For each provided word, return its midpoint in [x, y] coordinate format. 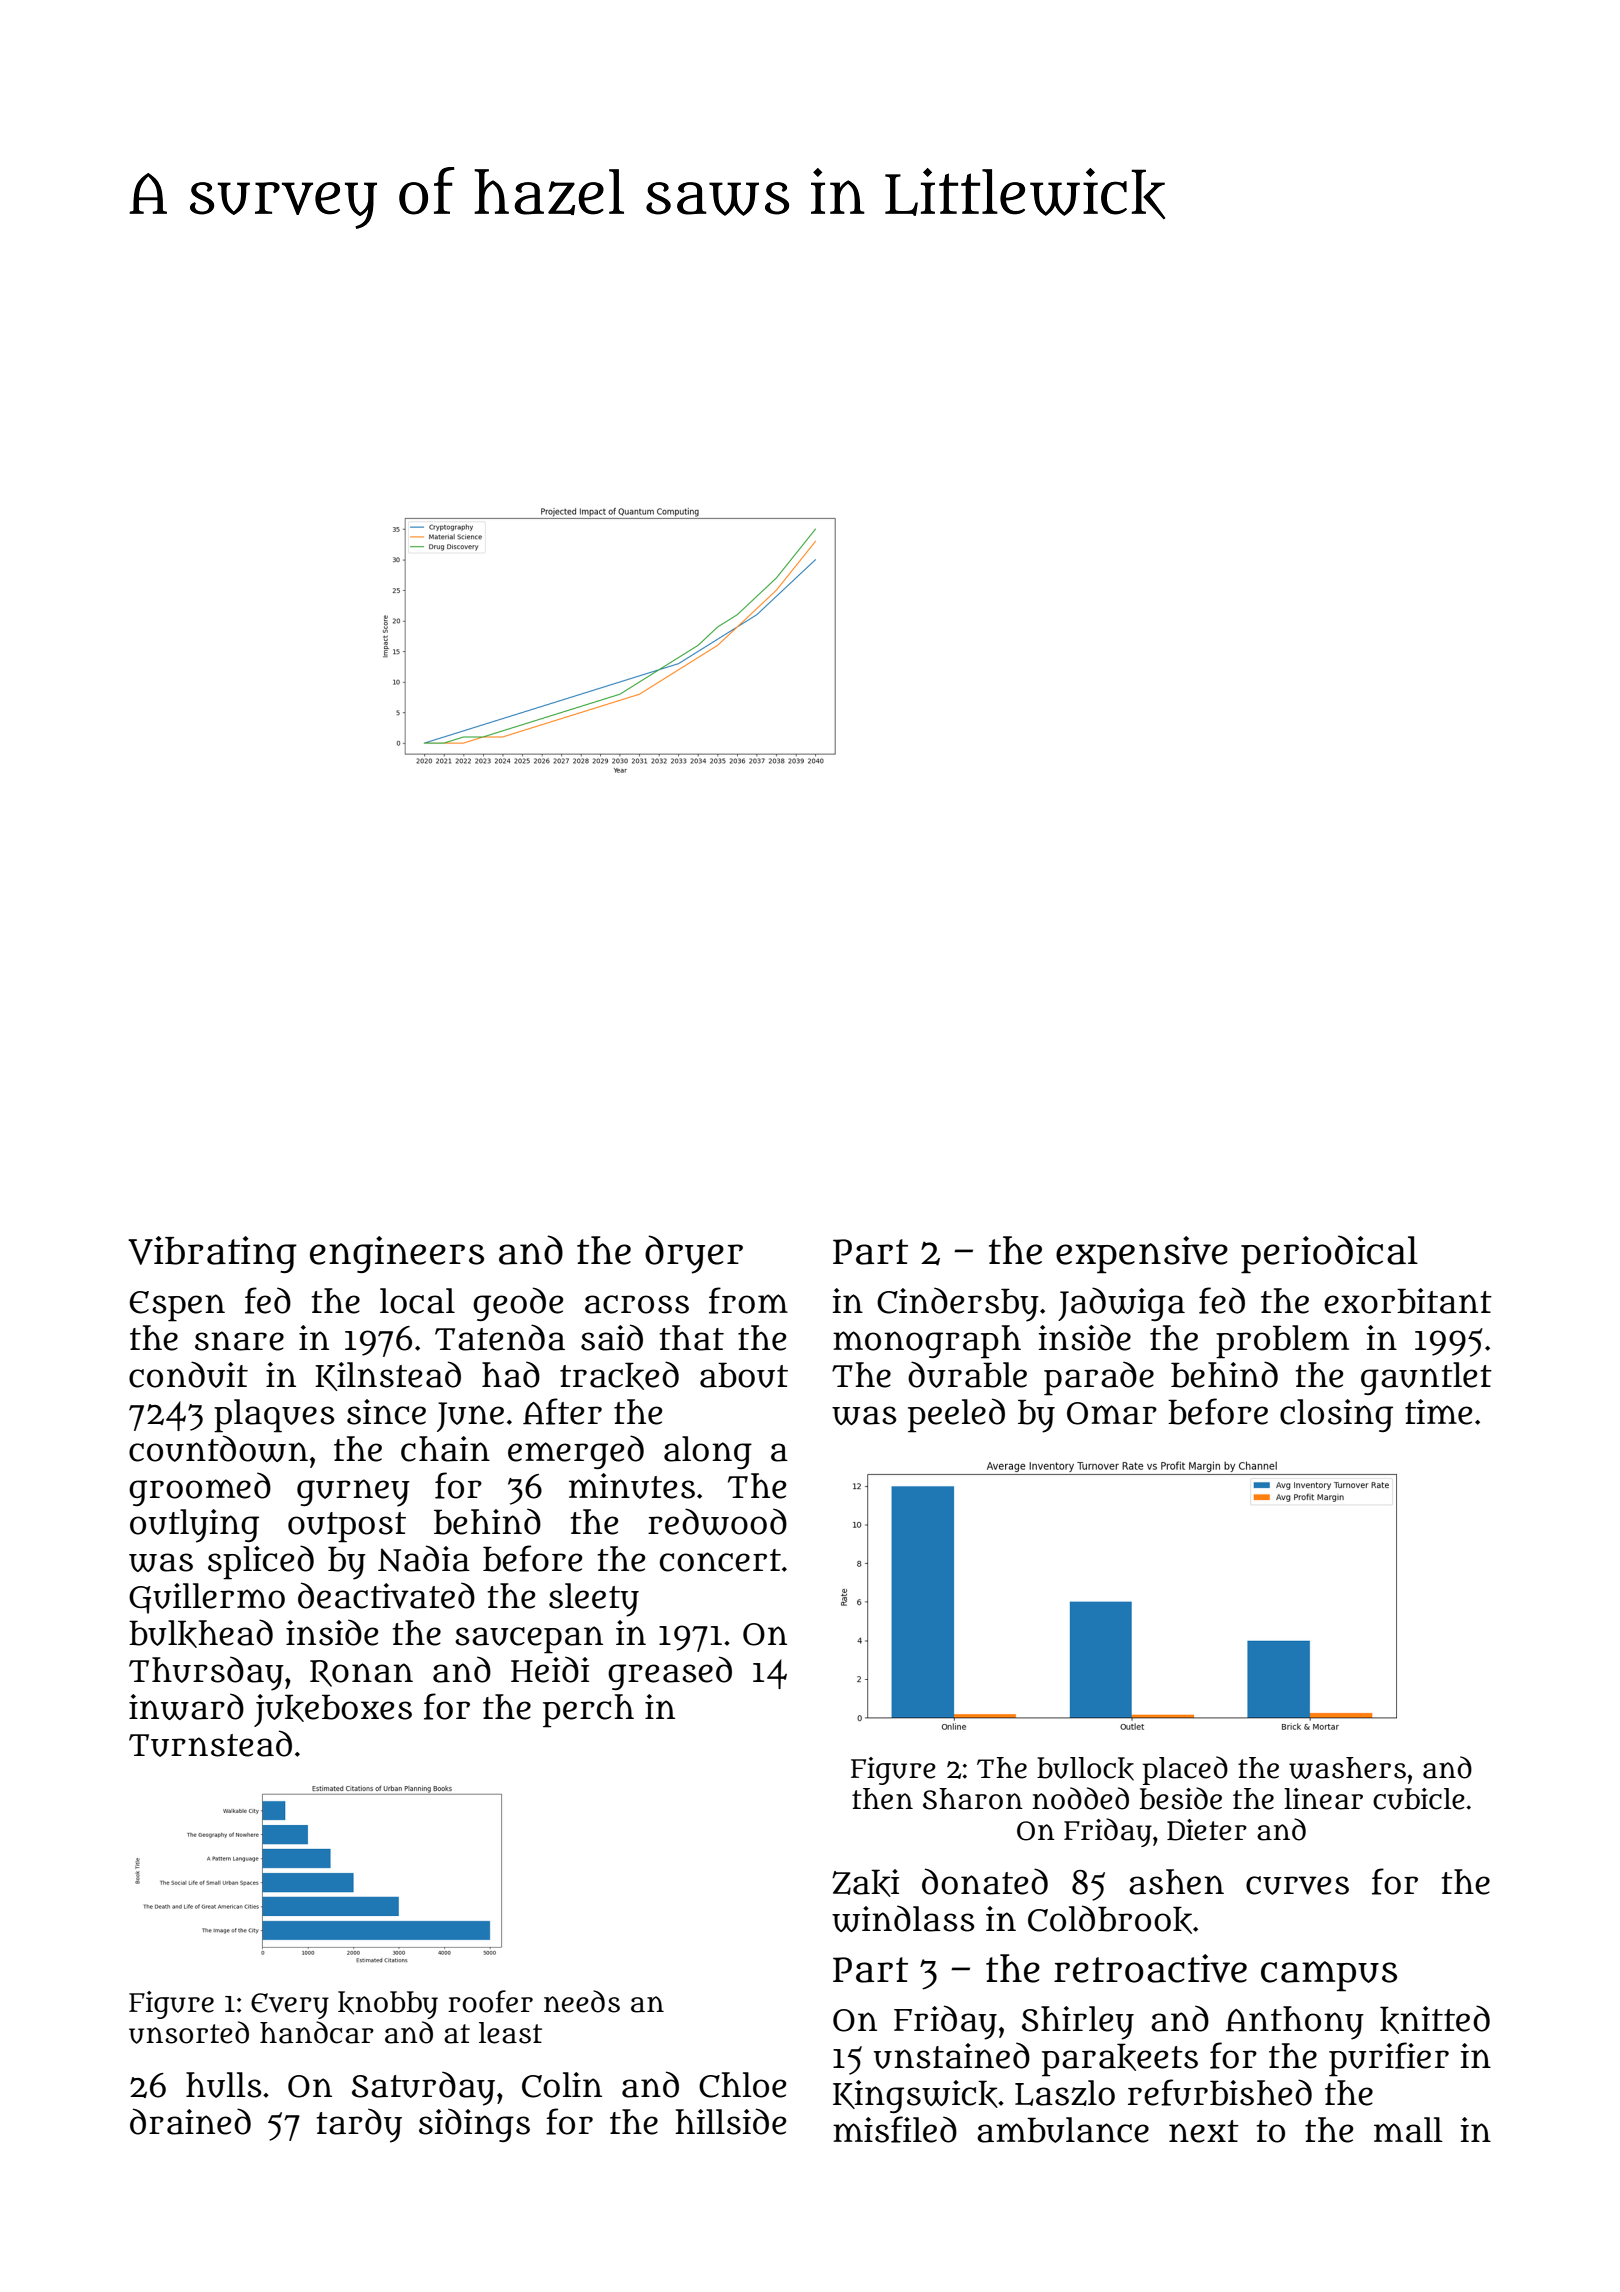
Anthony [1295, 2023]
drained [190, 2121]
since [386, 1412]
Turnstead [210, 1743]
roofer [490, 2001]
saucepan [529, 1640]
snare [239, 1341]
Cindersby [958, 1304]
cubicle [1419, 1799]
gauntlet [1426, 1378]
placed [1185, 1770]
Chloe [742, 2085]
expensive [1142, 1255]
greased [670, 1673]
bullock [1085, 1769]
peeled [956, 1415]
